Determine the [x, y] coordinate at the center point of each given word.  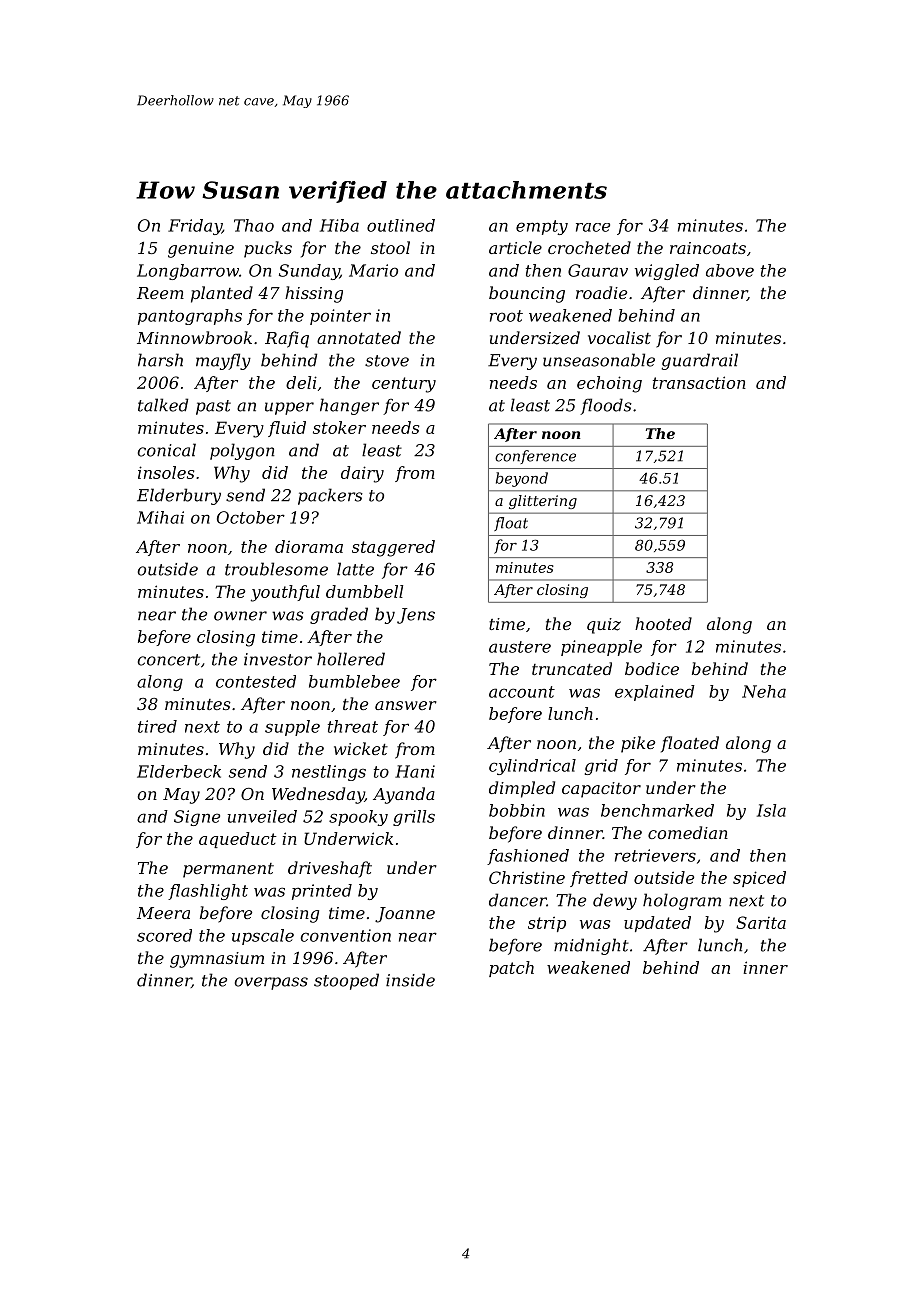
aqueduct [238, 840]
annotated [359, 337]
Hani [415, 771]
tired [157, 726]
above [730, 270]
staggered [393, 548]
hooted [663, 623]
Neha [764, 691]
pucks [268, 249]
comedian [688, 832]
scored [164, 935]
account [522, 692]
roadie [601, 292]
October [251, 517]
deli [301, 382]
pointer [340, 317]
